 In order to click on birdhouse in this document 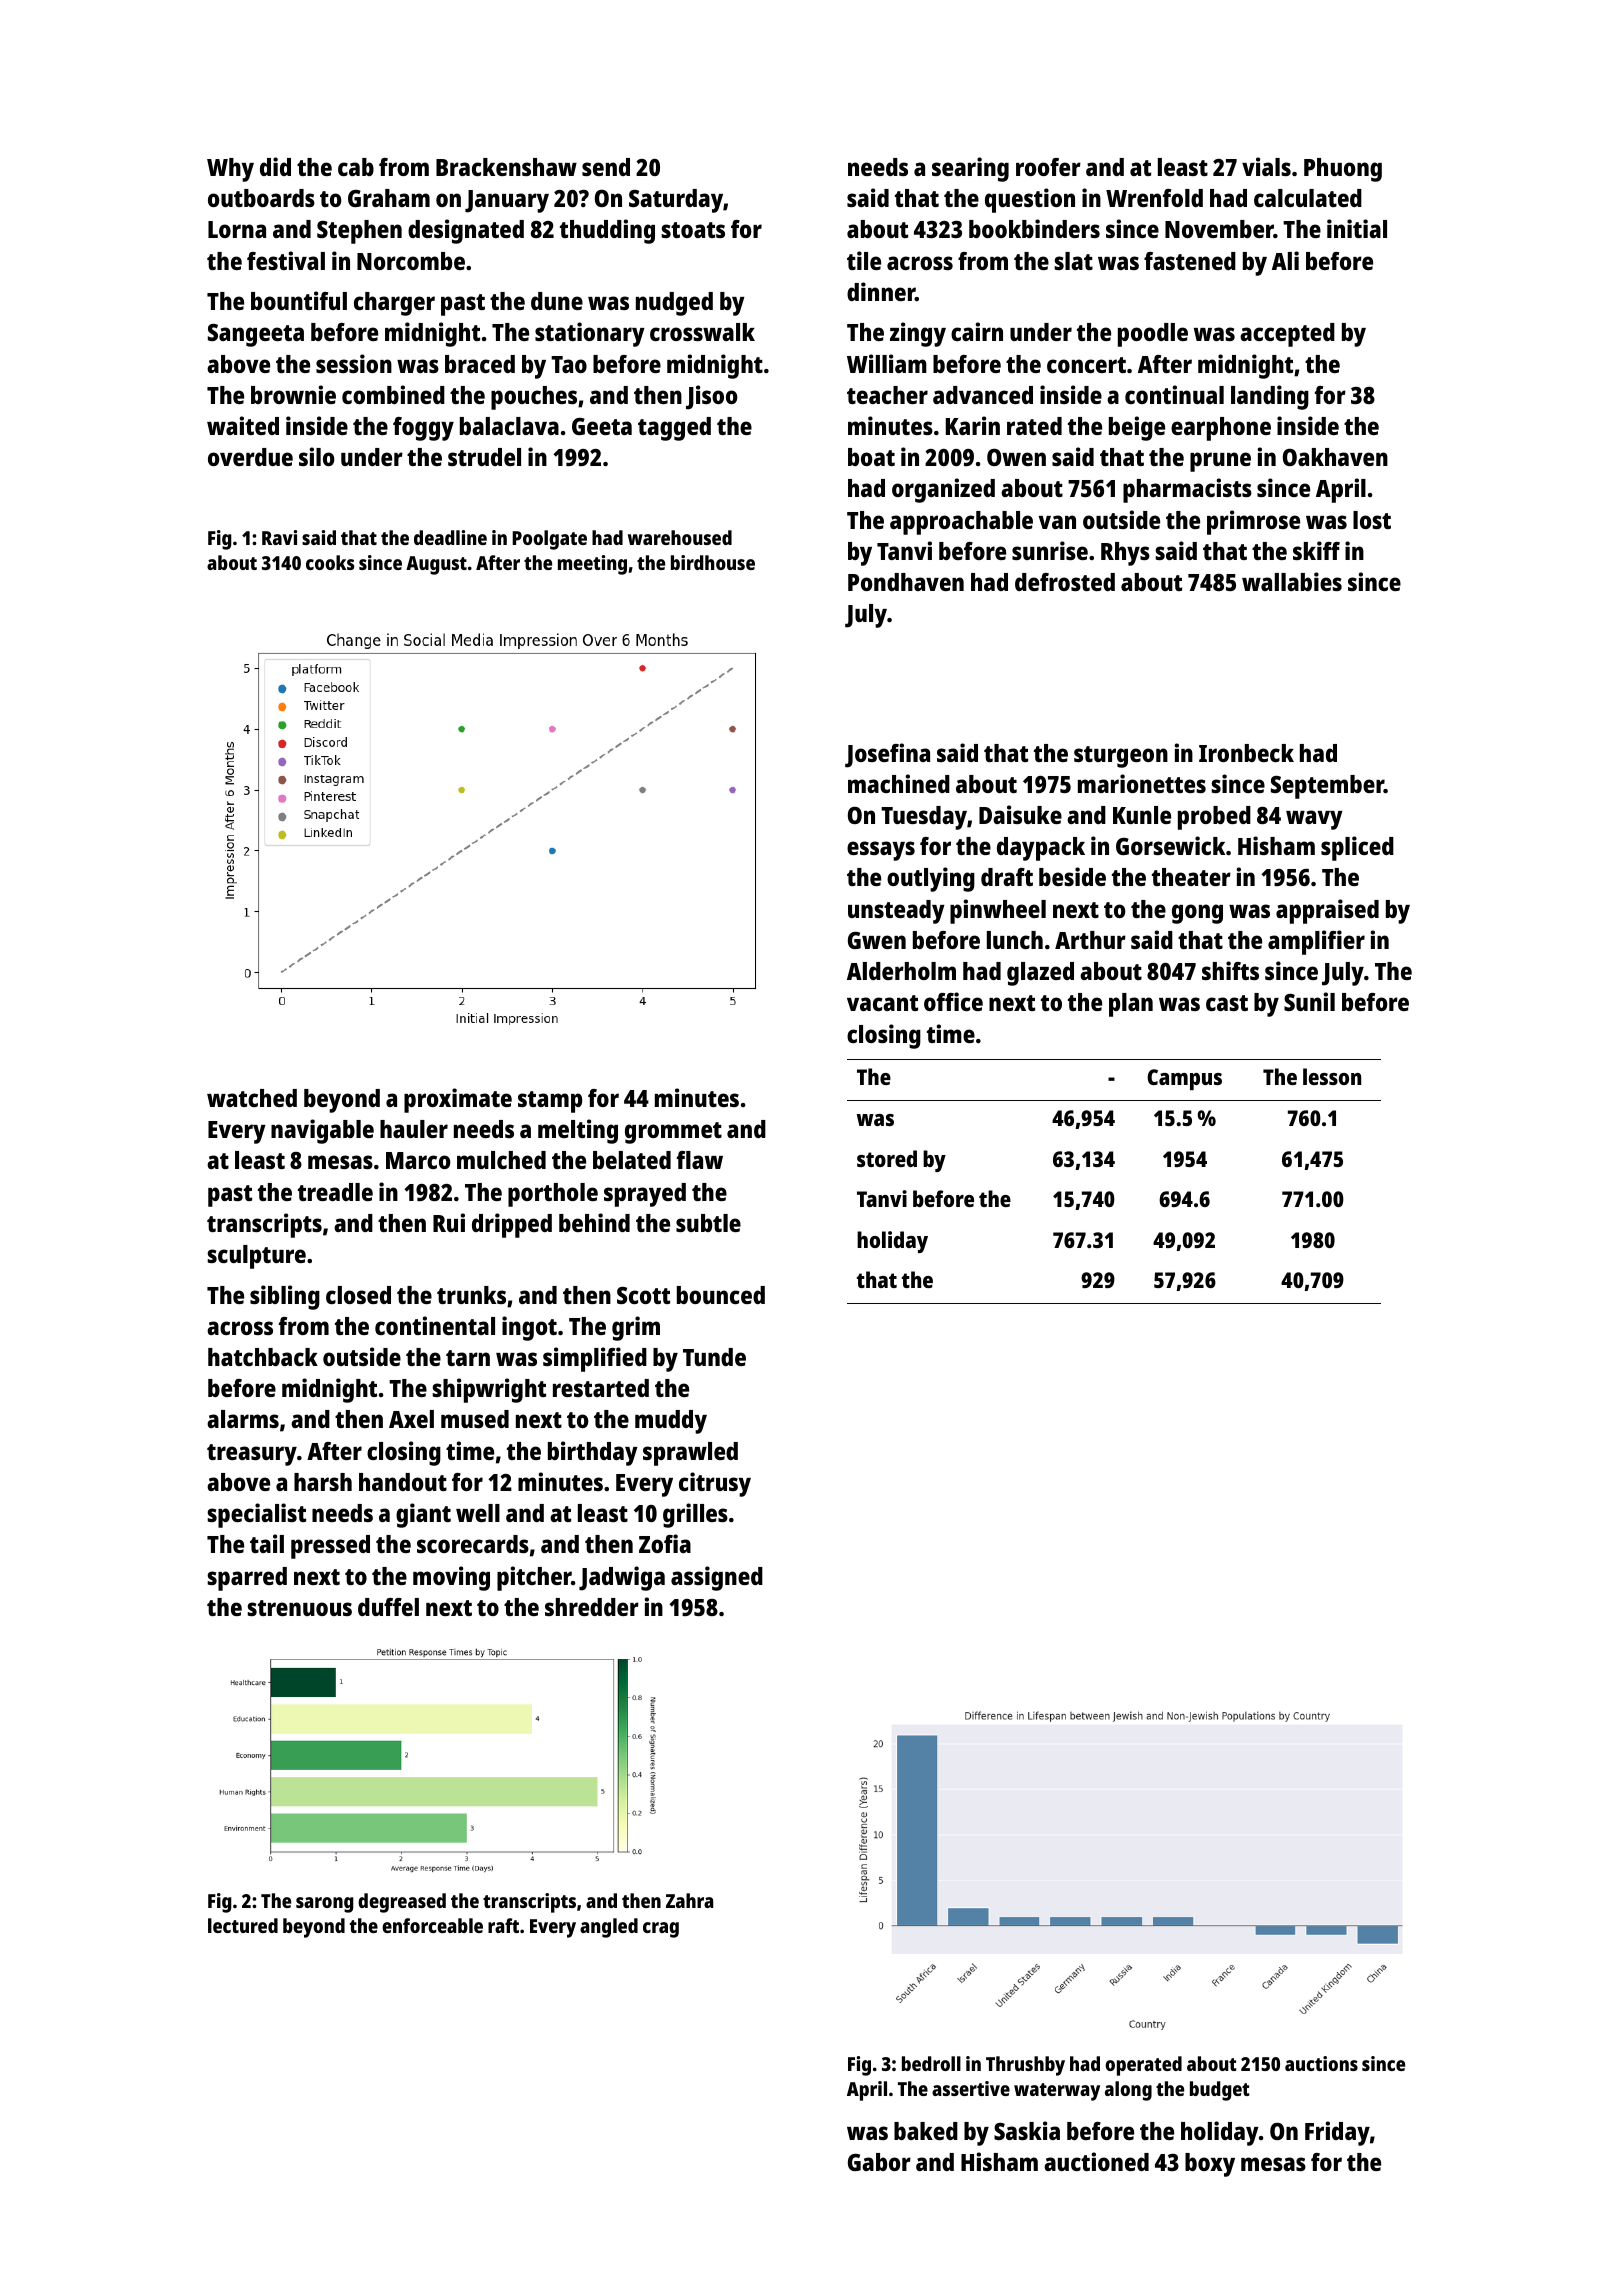, I will do `click(713, 562)`.
